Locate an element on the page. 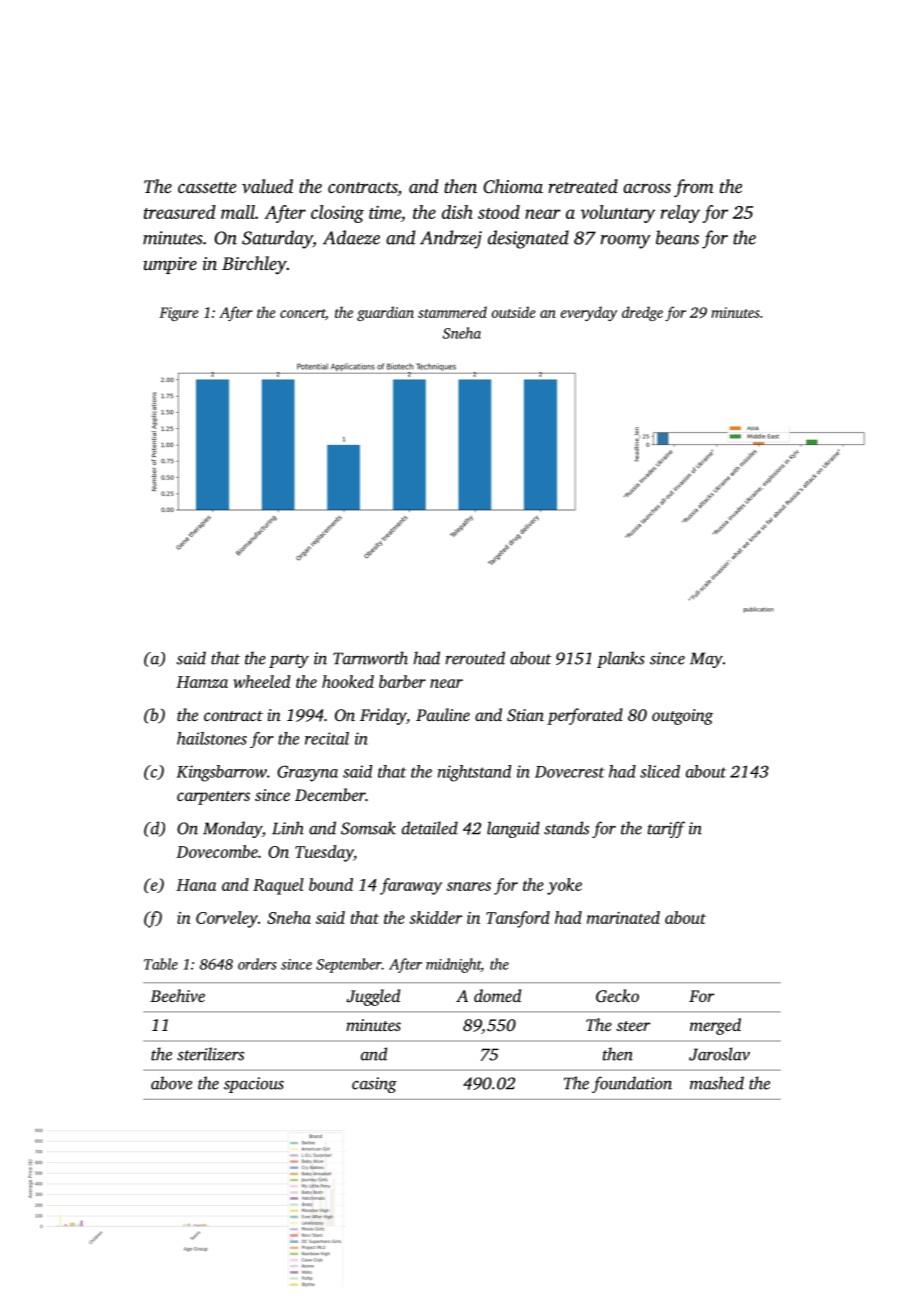 The width and height of the document is (924, 1311). Beehive is located at coordinates (177, 995).
